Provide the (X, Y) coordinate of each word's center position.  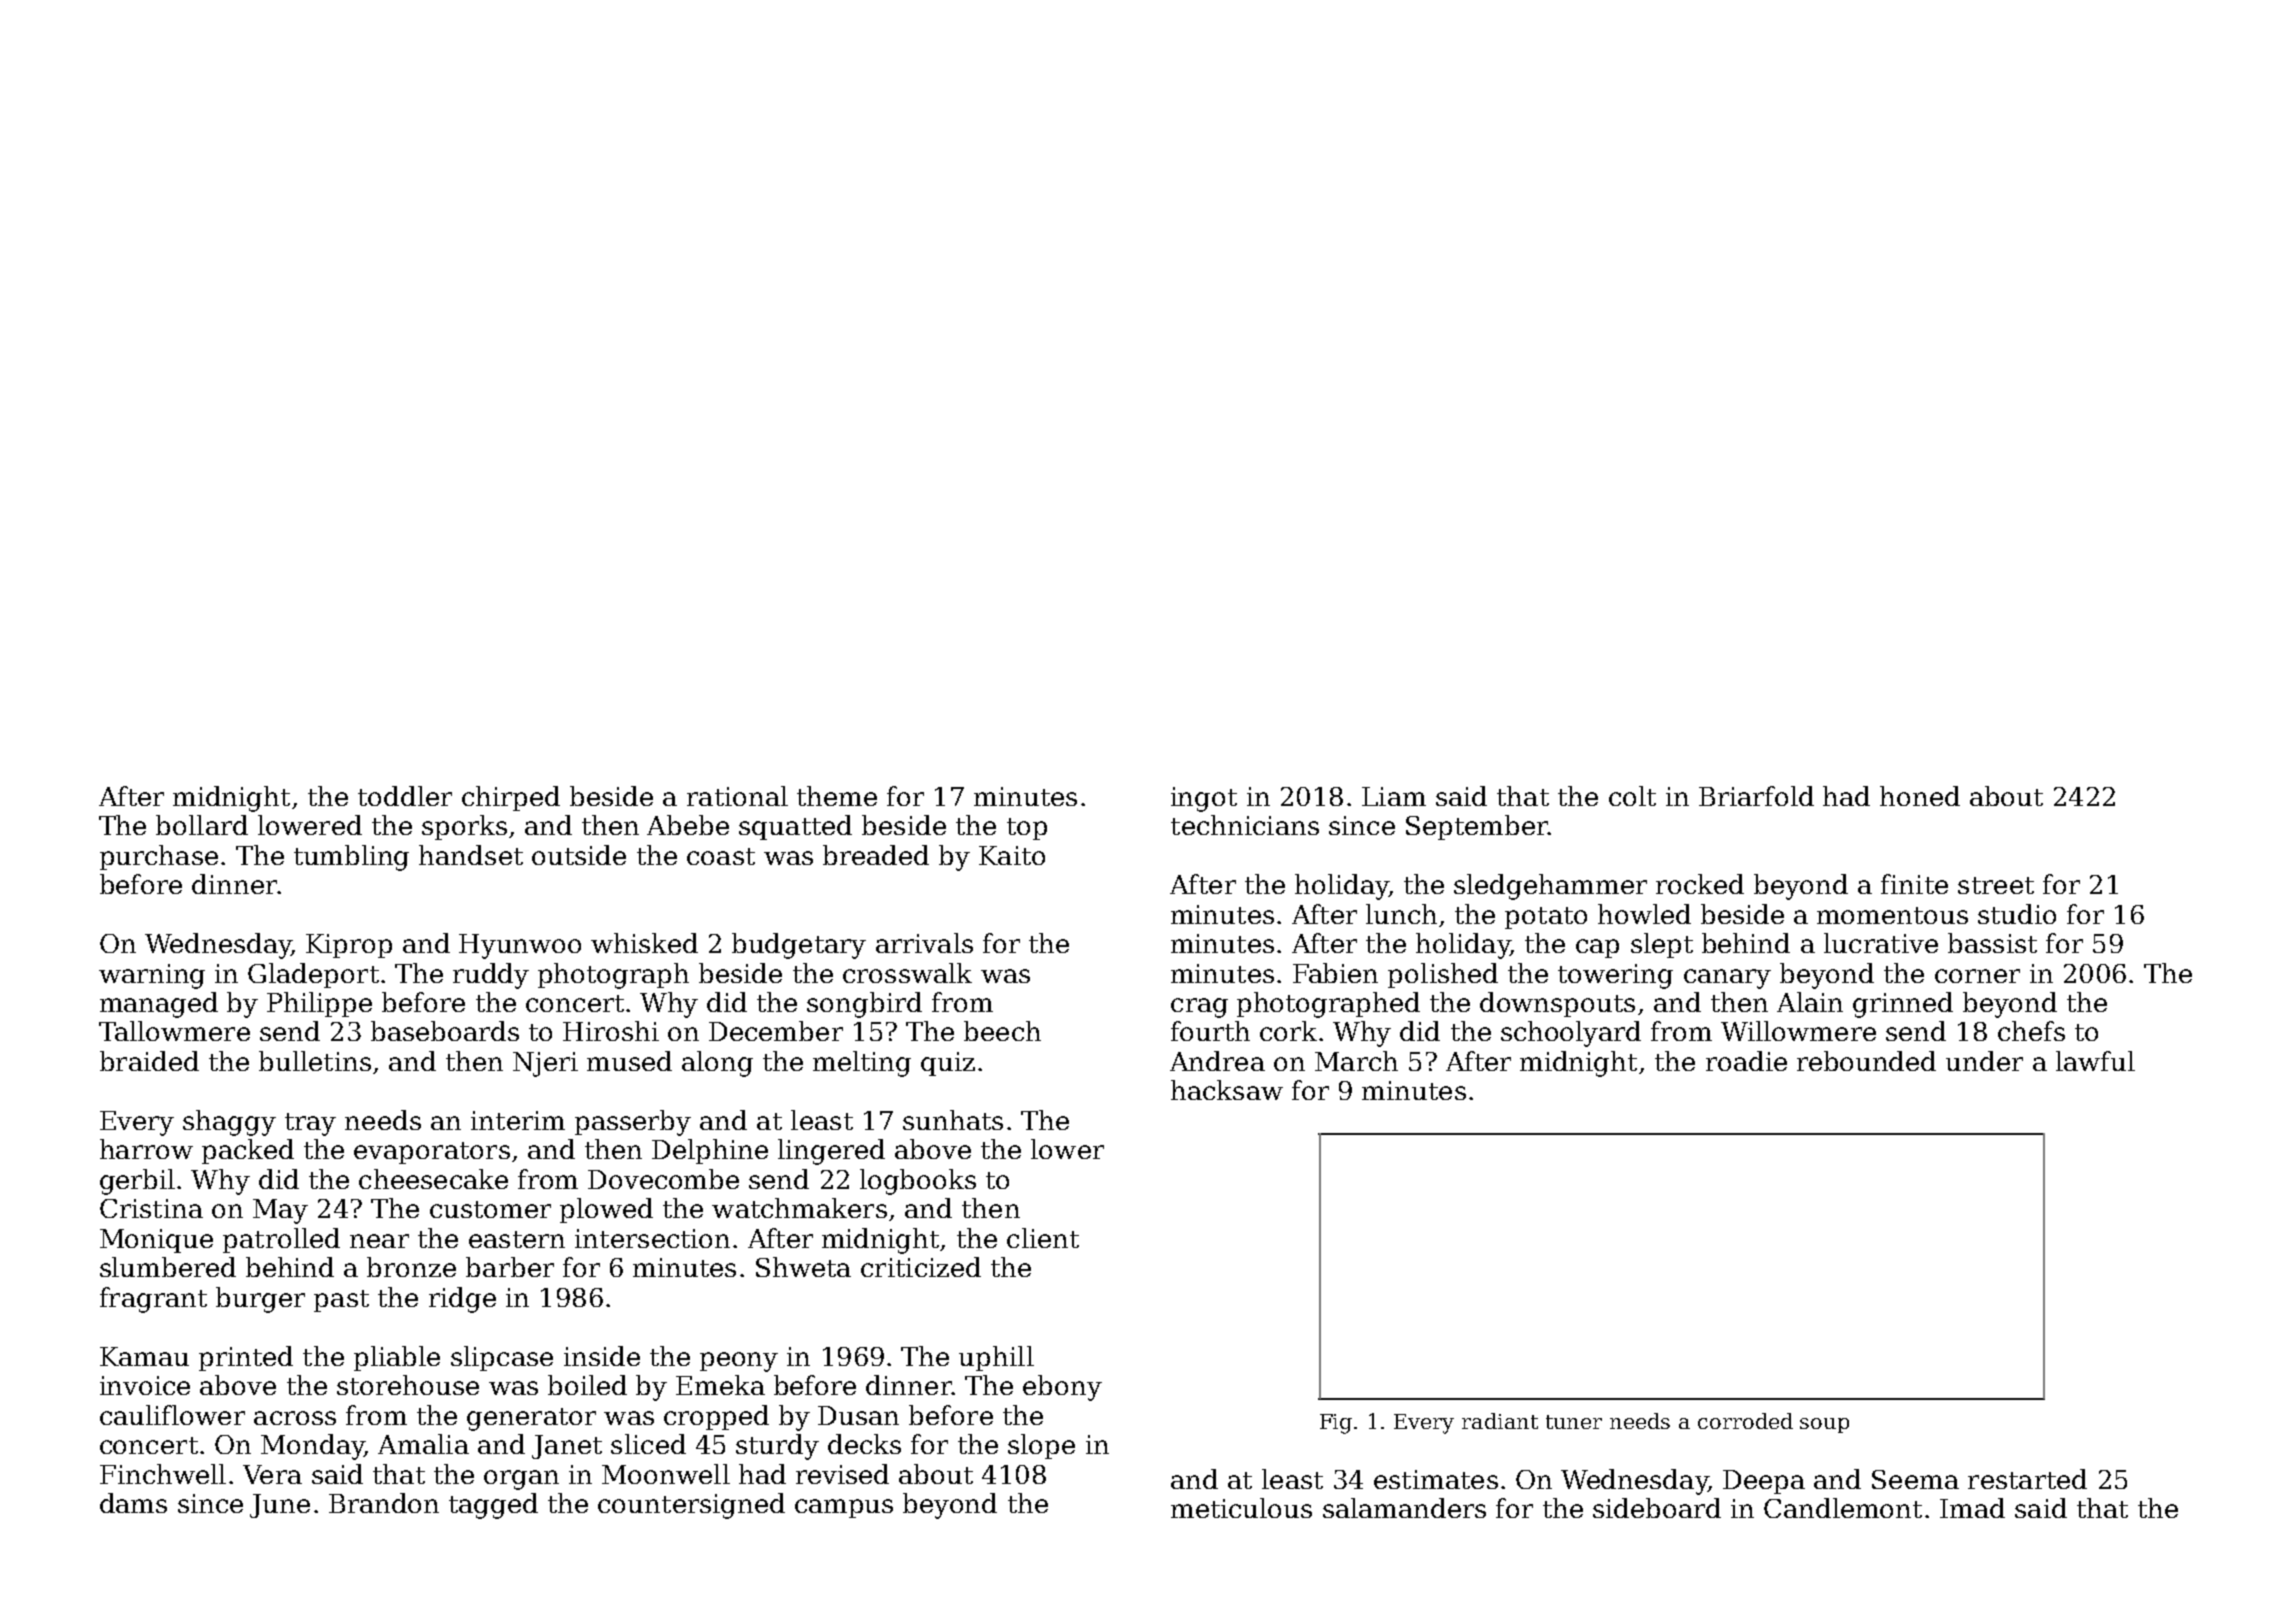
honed (1920, 796)
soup (1824, 1425)
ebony (1062, 1388)
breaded (876, 855)
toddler (405, 796)
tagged (493, 1506)
